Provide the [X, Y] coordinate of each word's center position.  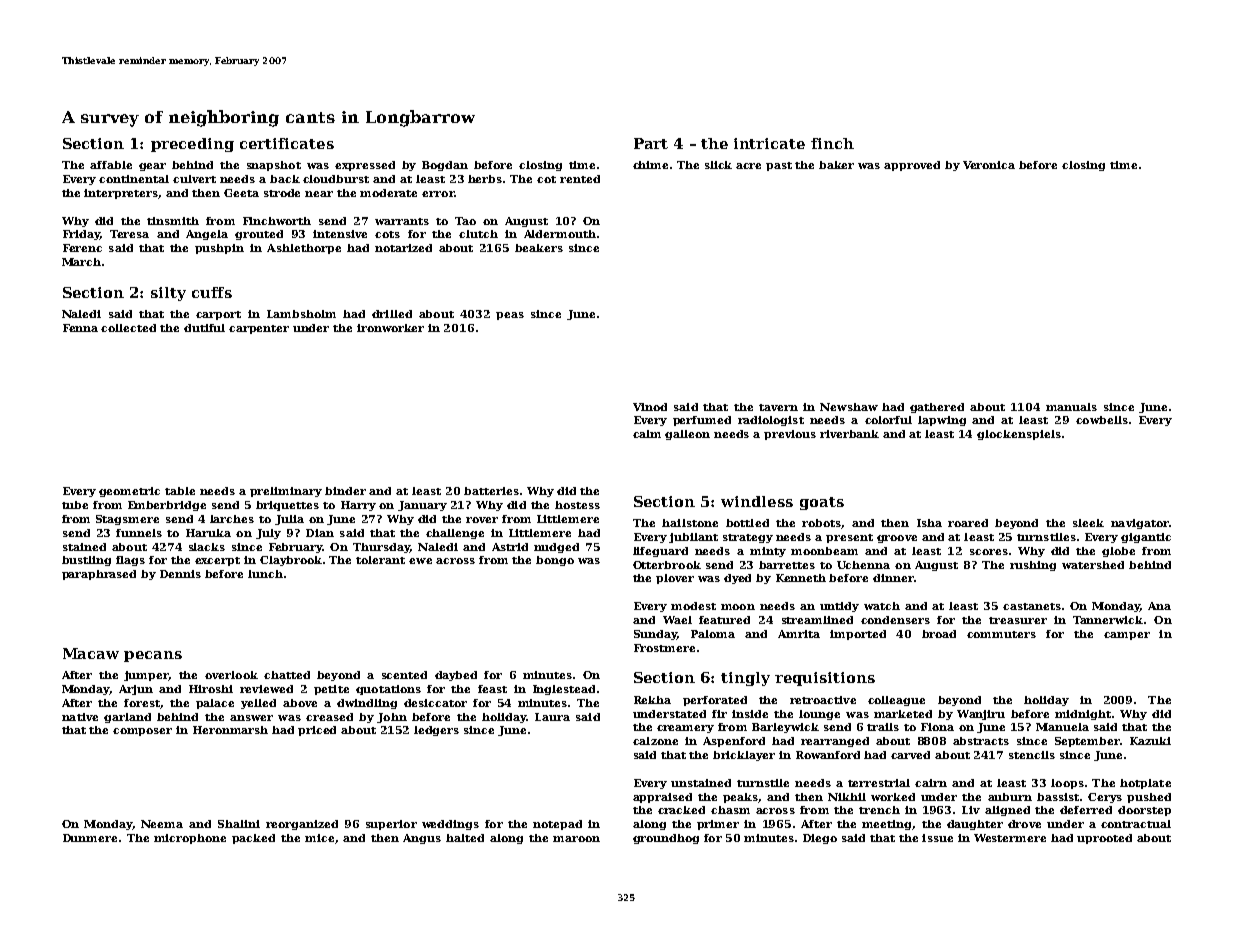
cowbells [1102, 420]
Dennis [180, 574]
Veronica [989, 165]
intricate [769, 143]
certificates [287, 143]
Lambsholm [301, 314]
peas [510, 316]
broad [939, 634]
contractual [1136, 824]
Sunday [655, 635]
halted [465, 838]
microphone [190, 839]
